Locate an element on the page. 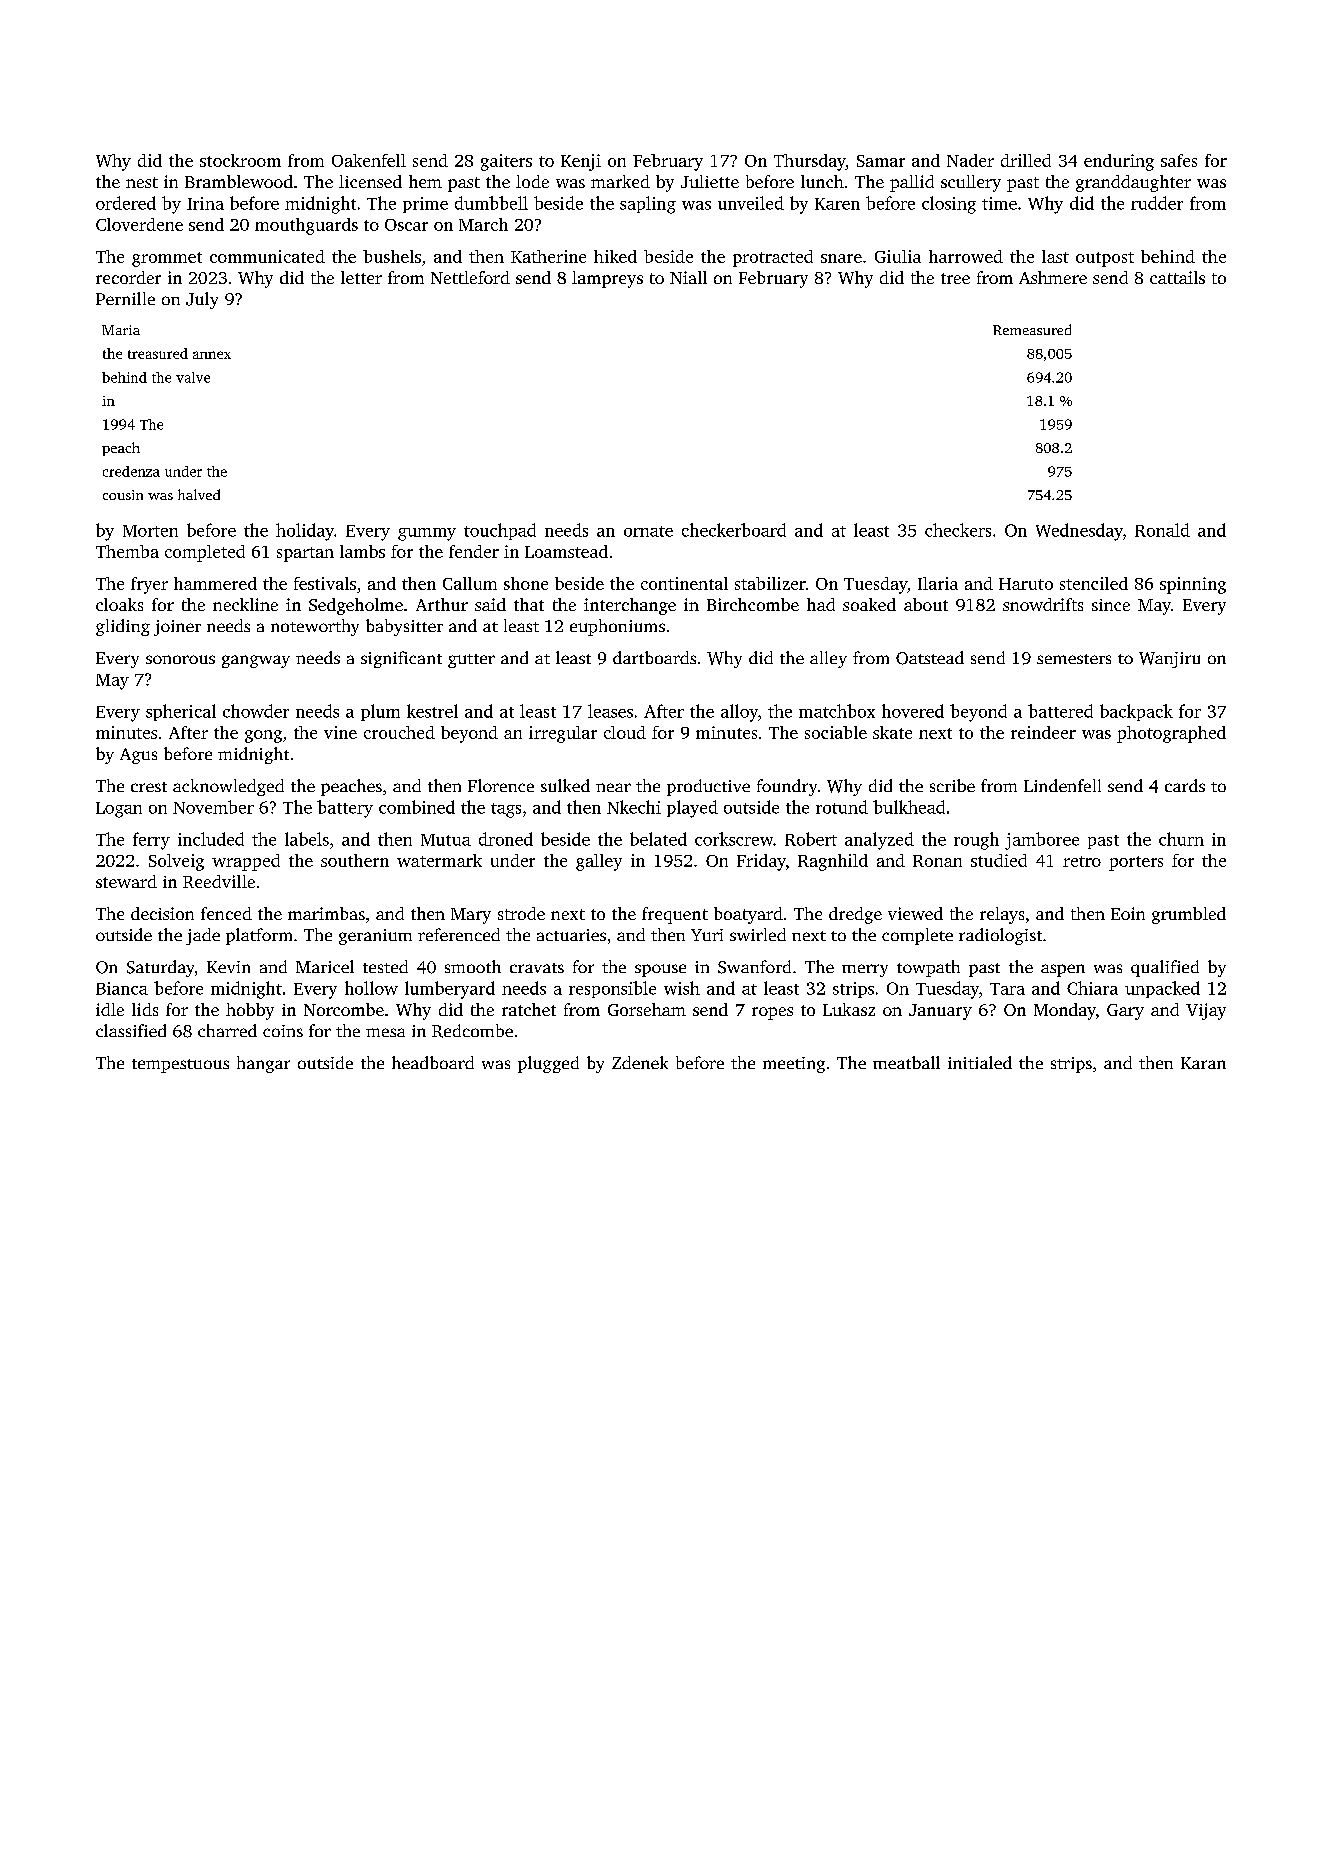  cattails is located at coordinates (1177, 277).
